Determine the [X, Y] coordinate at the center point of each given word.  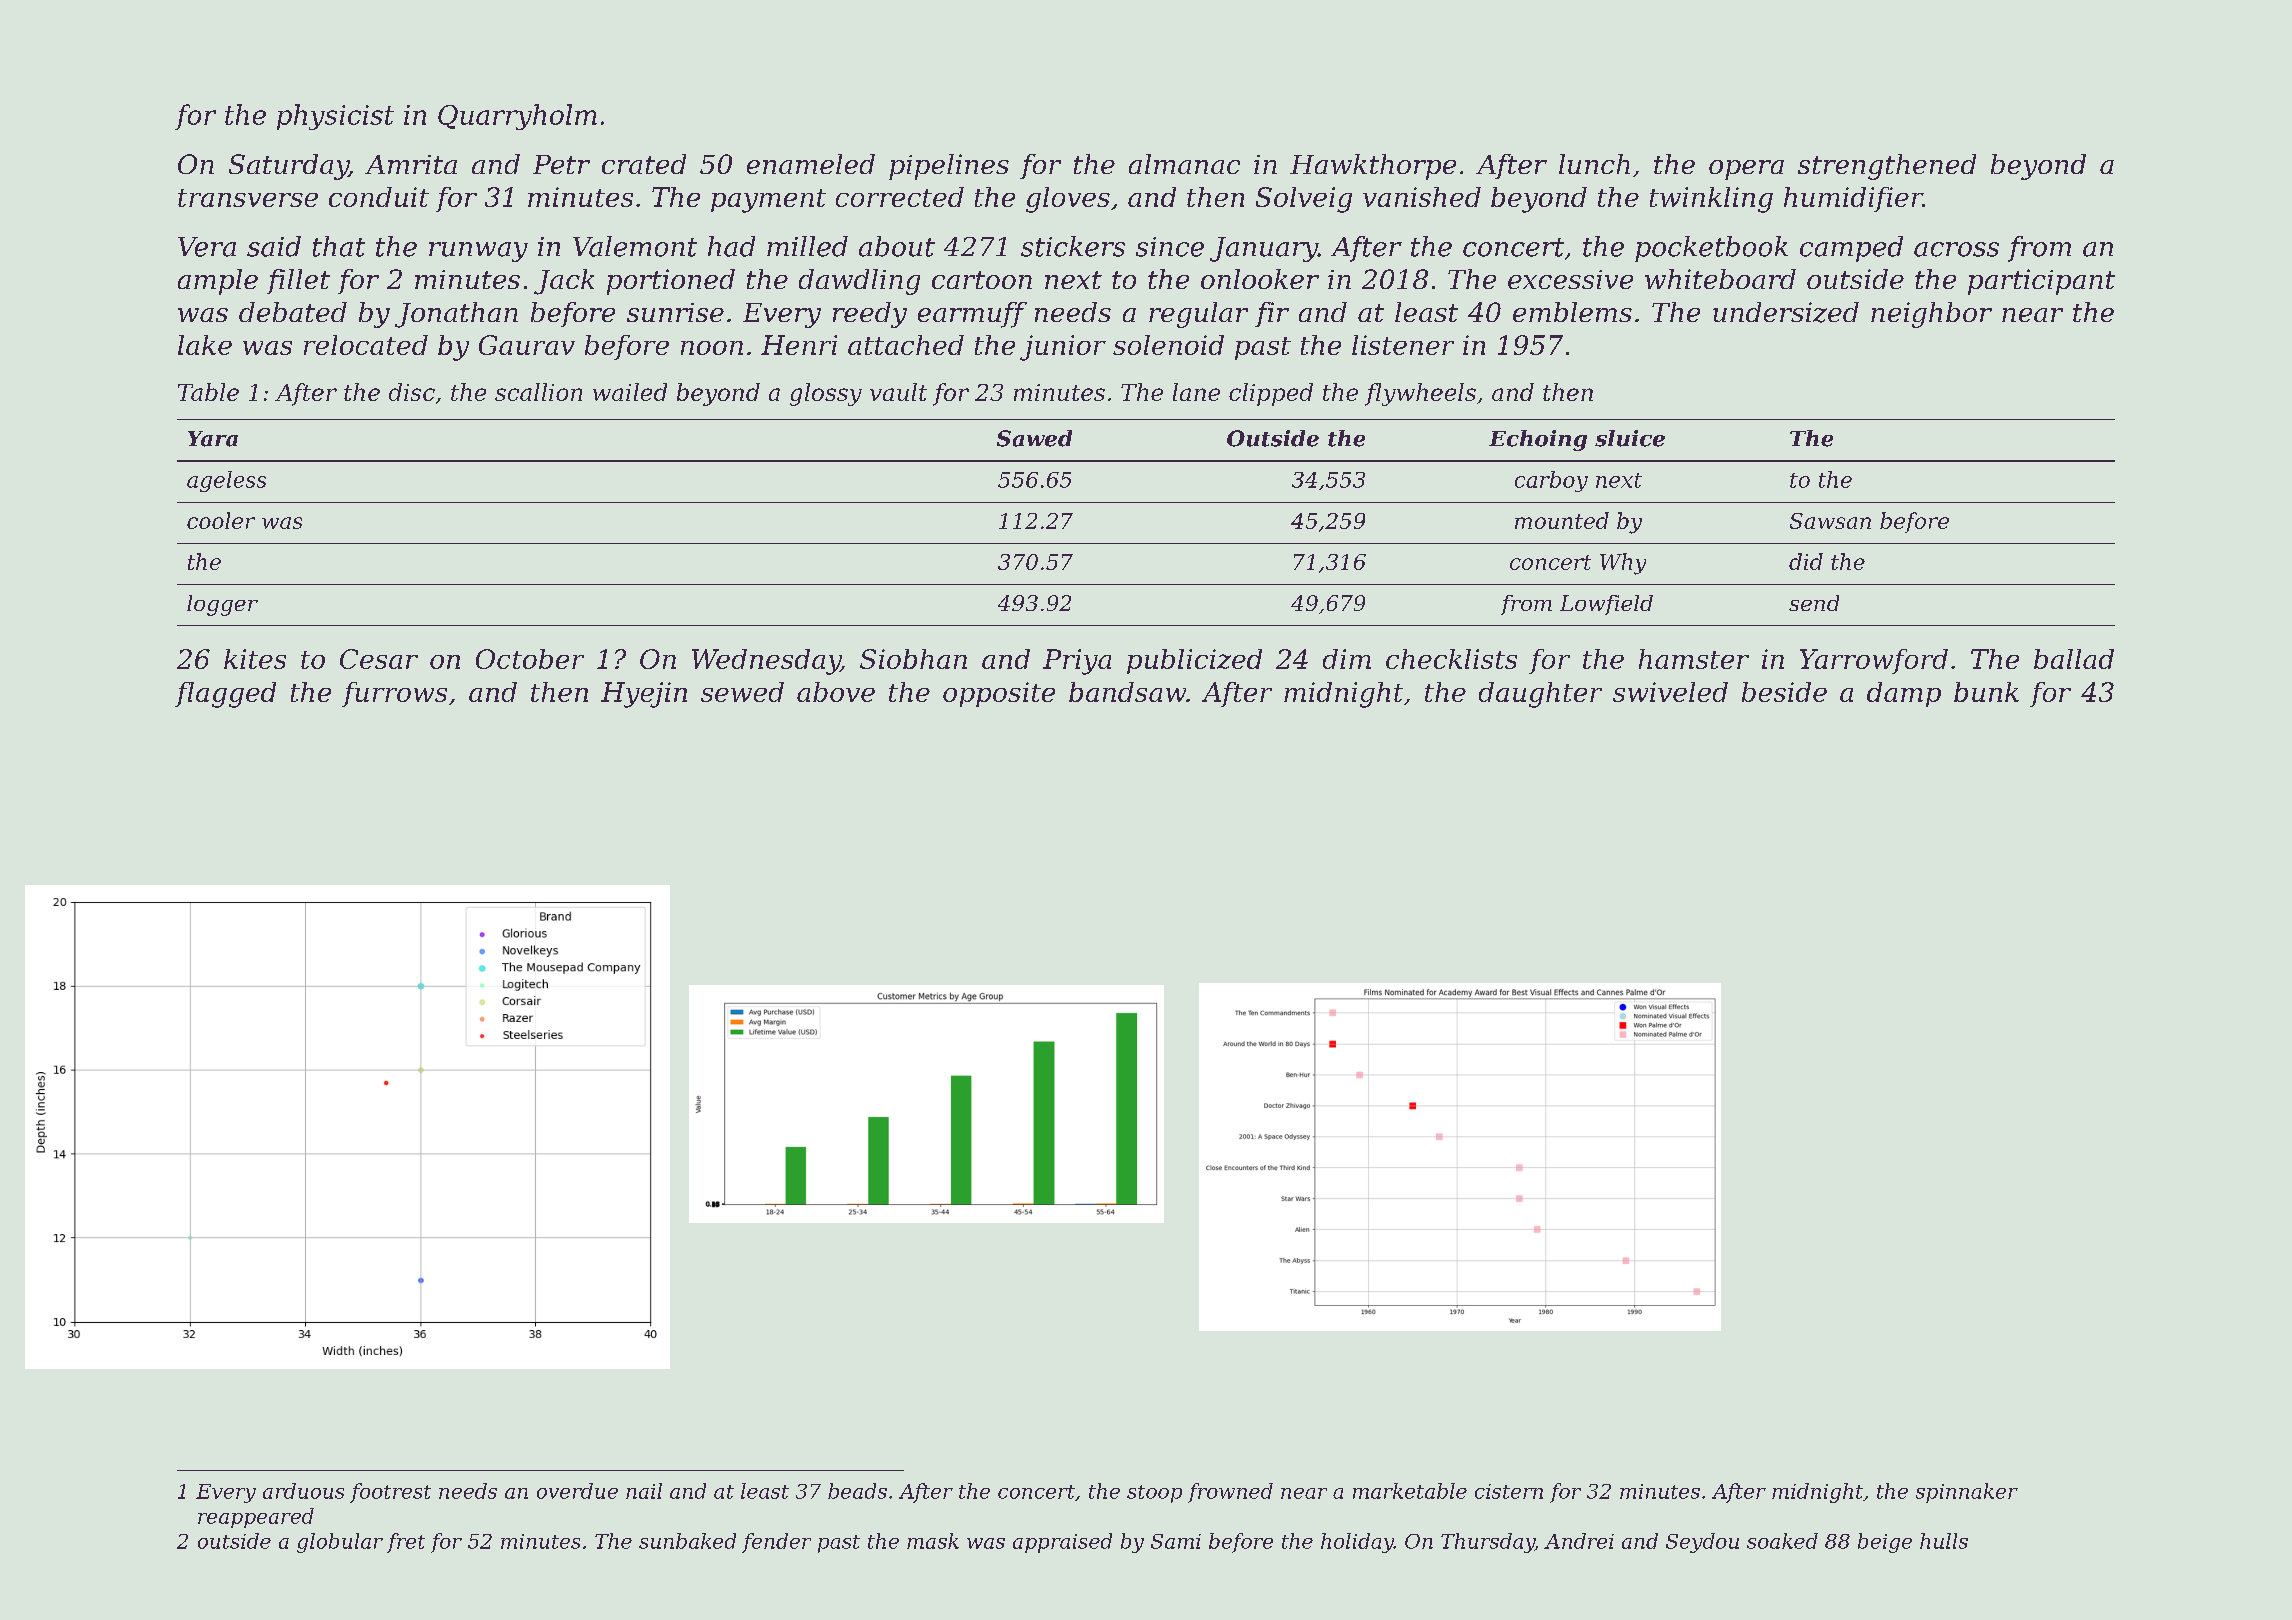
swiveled [1670, 692]
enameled [811, 164]
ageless [226, 481]
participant [2041, 282]
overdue [577, 1491]
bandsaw [1127, 692]
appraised [1062, 1543]
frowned [1230, 1493]
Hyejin [644, 695]
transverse [248, 198]
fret [406, 1543]
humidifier [1853, 199]
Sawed [1034, 438]
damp [1904, 694]
